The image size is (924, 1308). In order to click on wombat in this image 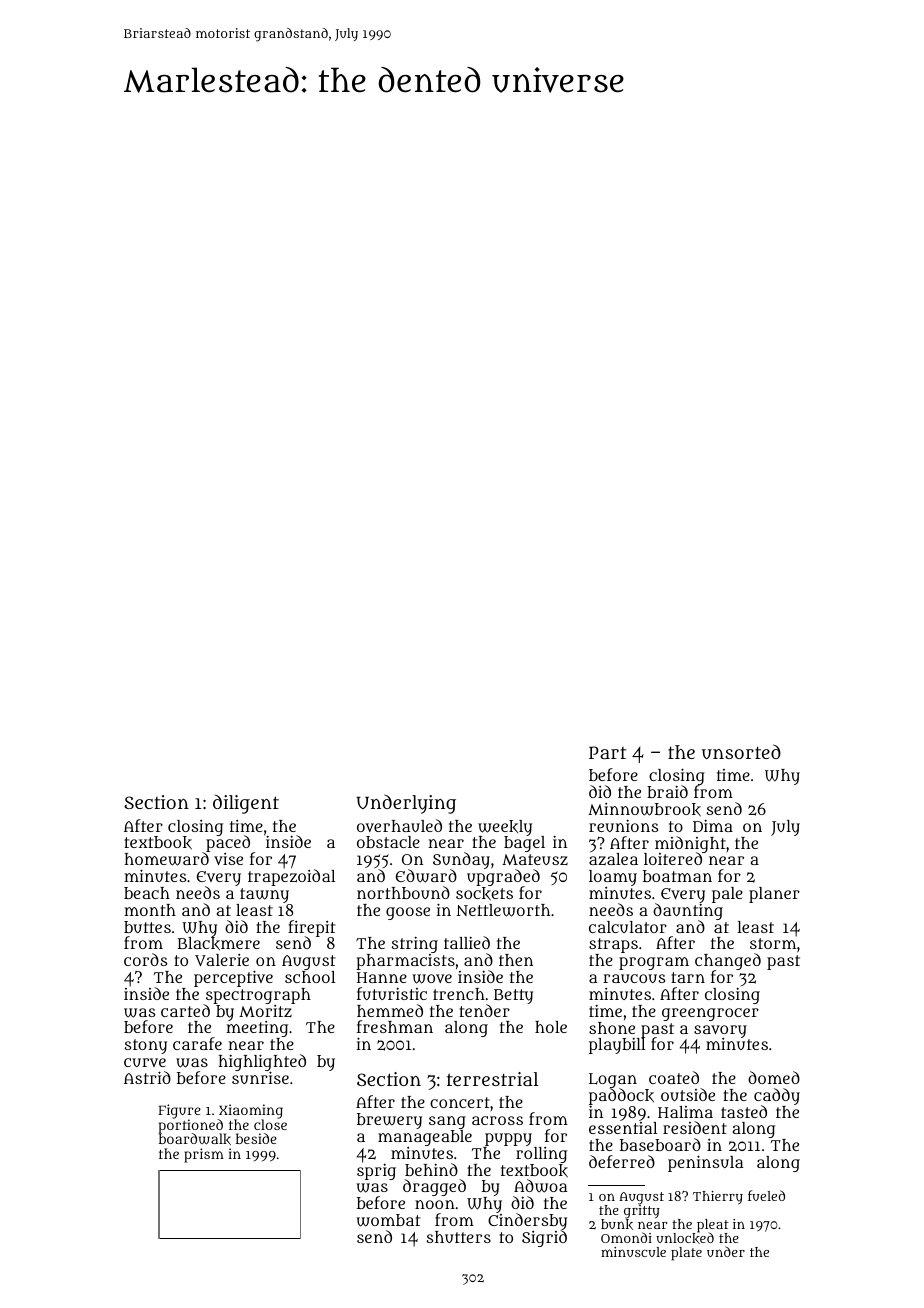, I will do `click(388, 1220)`.
